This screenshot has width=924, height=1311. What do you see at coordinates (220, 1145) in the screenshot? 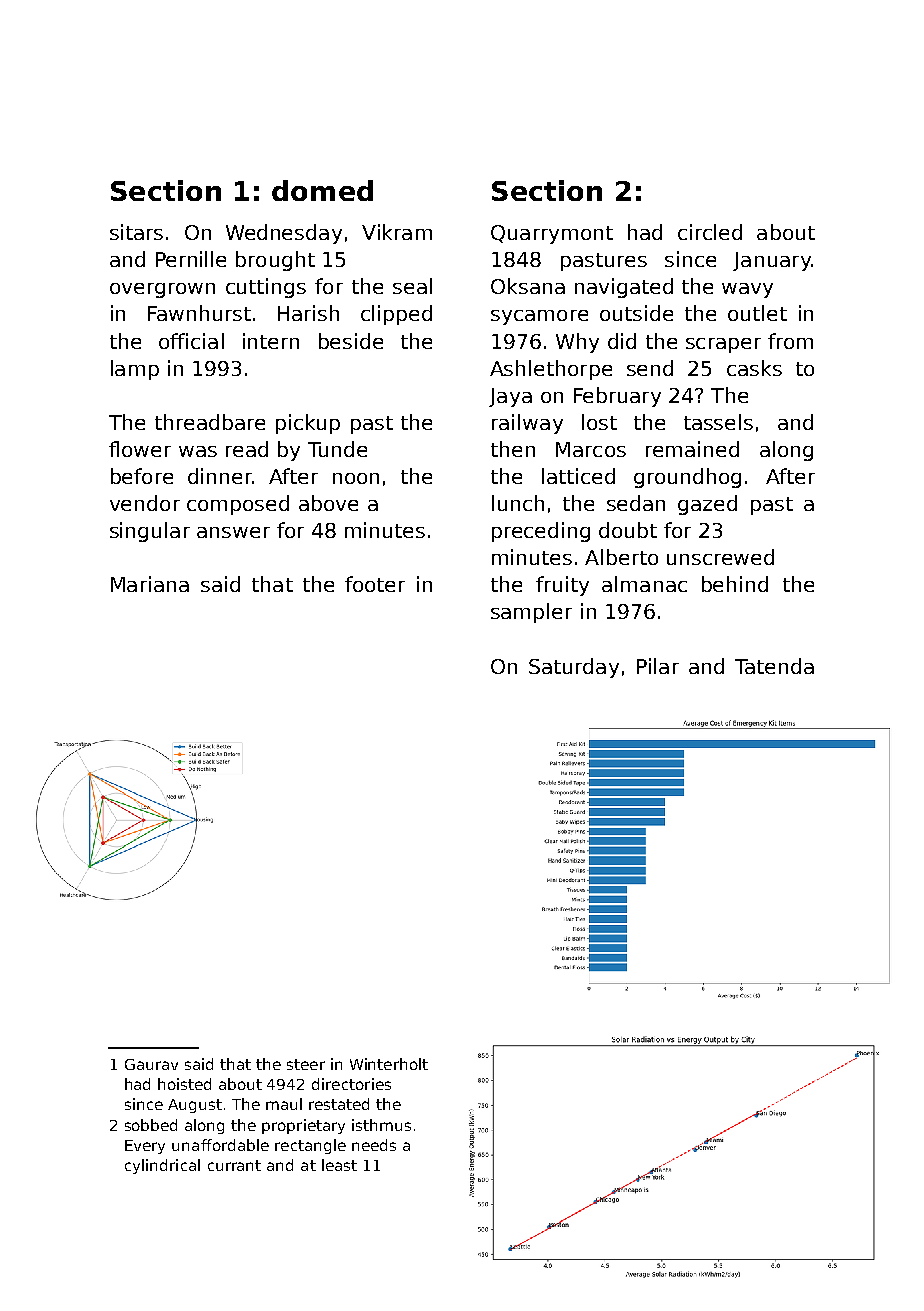
I see `unaffordable` at bounding box center [220, 1145].
